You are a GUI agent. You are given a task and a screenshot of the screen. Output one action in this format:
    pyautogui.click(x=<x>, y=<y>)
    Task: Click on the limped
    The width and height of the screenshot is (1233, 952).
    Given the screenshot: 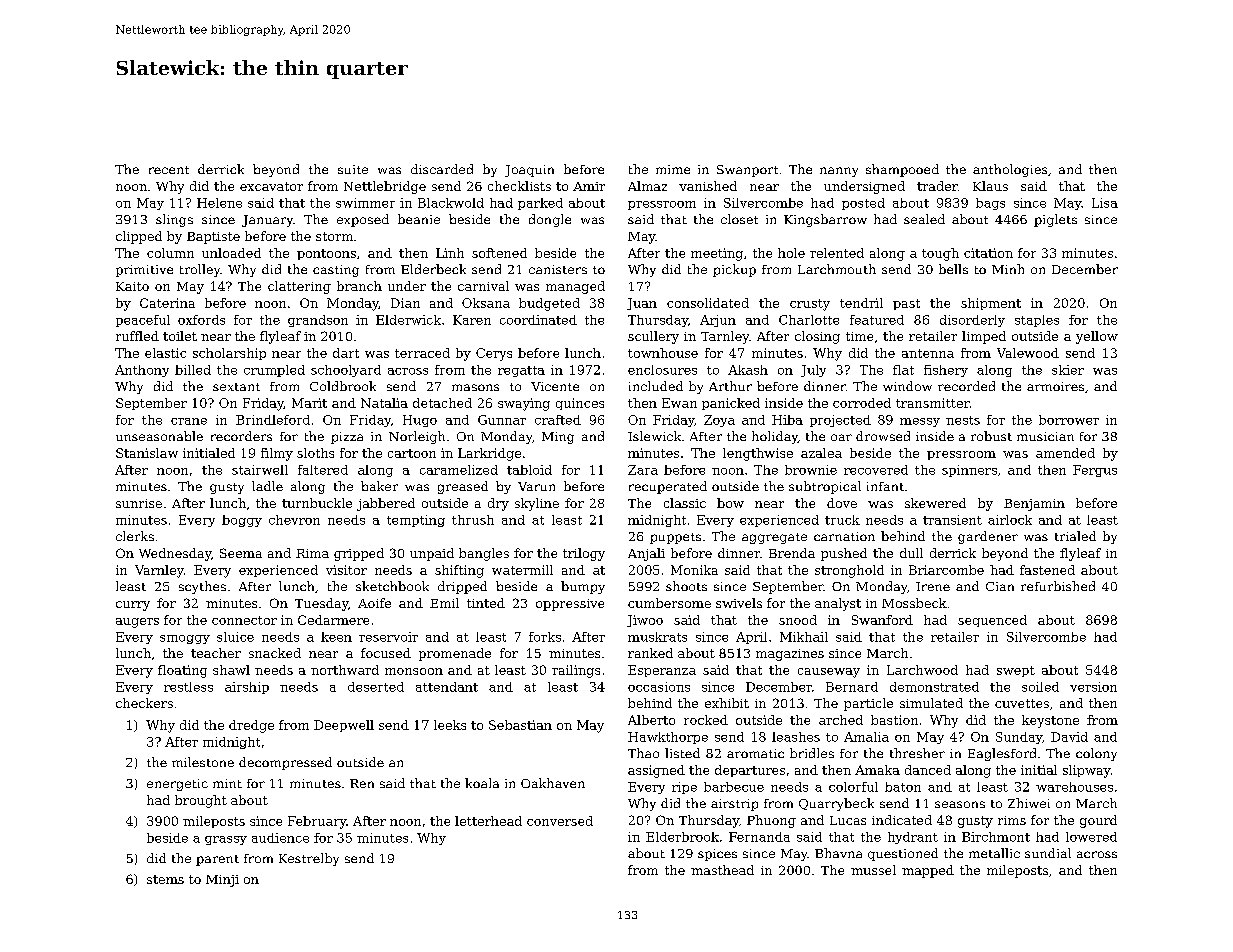 What is the action you would take?
    pyautogui.click(x=984, y=337)
